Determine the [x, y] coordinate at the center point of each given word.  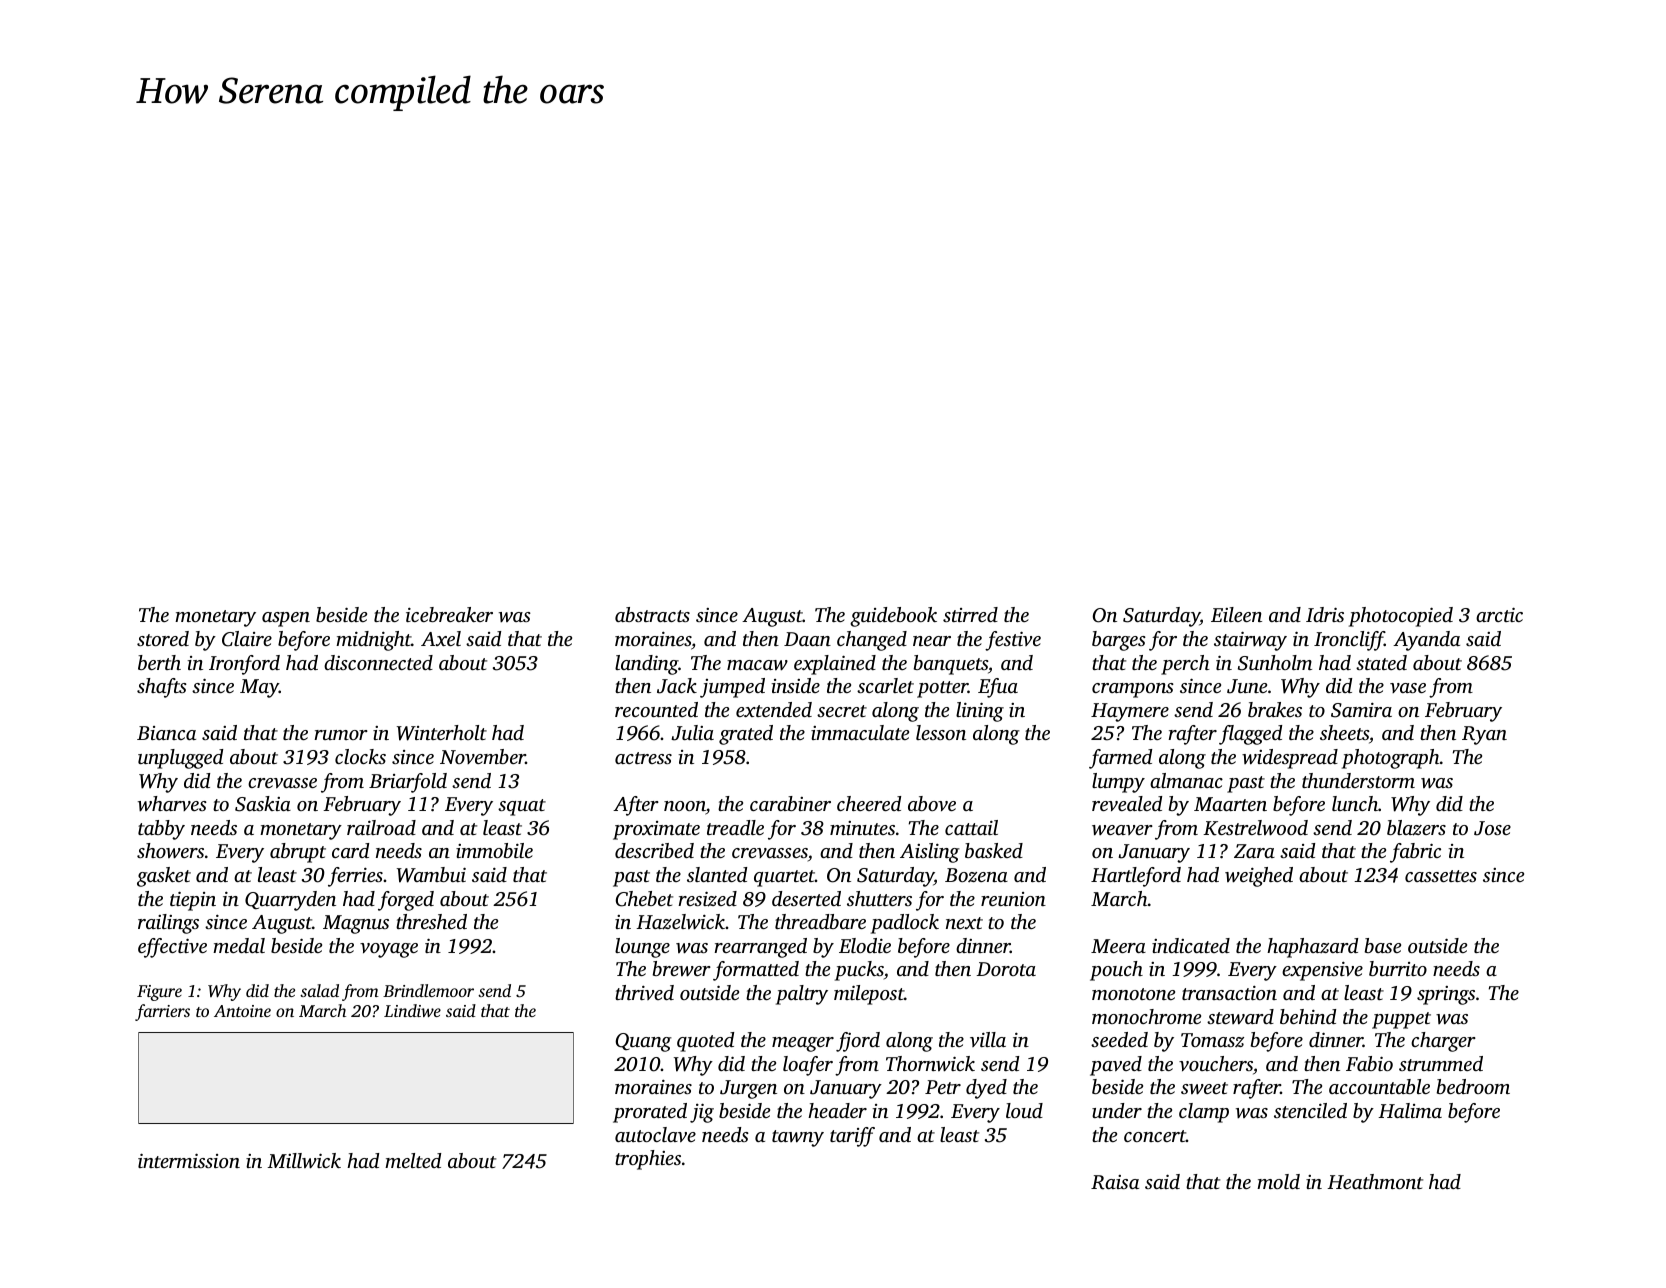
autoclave [655, 1135]
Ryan [1484, 735]
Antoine [242, 1011]
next [964, 923]
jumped [732, 688]
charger [1443, 1042]
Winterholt [442, 733]
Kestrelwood [1255, 828]
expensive [1322, 971]
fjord [858, 1042]
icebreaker [449, 614]
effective [172, 948]
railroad [381, 827]
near [932, 641]
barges [1119, 641]
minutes [862, 828]
